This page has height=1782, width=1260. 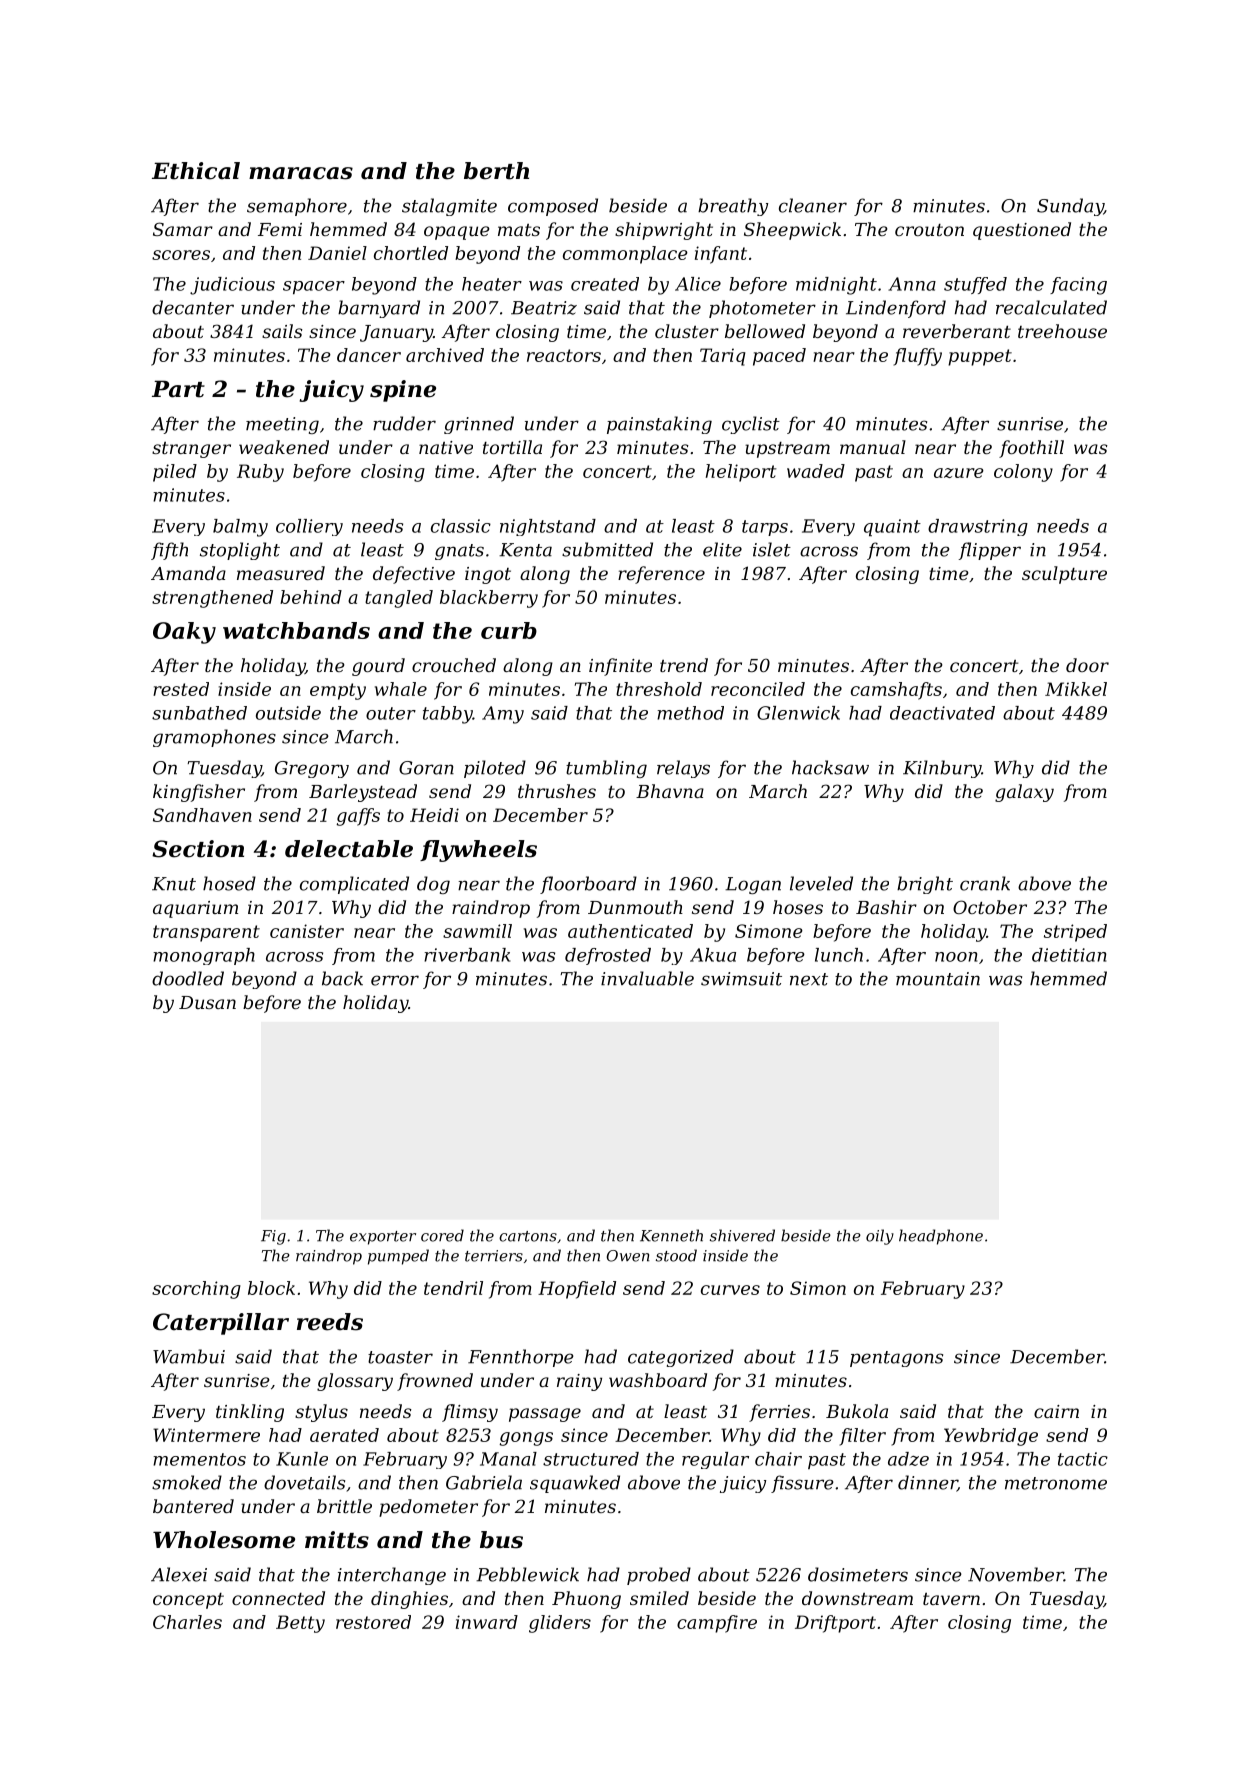 I want to click on foothill, so click(x=1031, y=449).
